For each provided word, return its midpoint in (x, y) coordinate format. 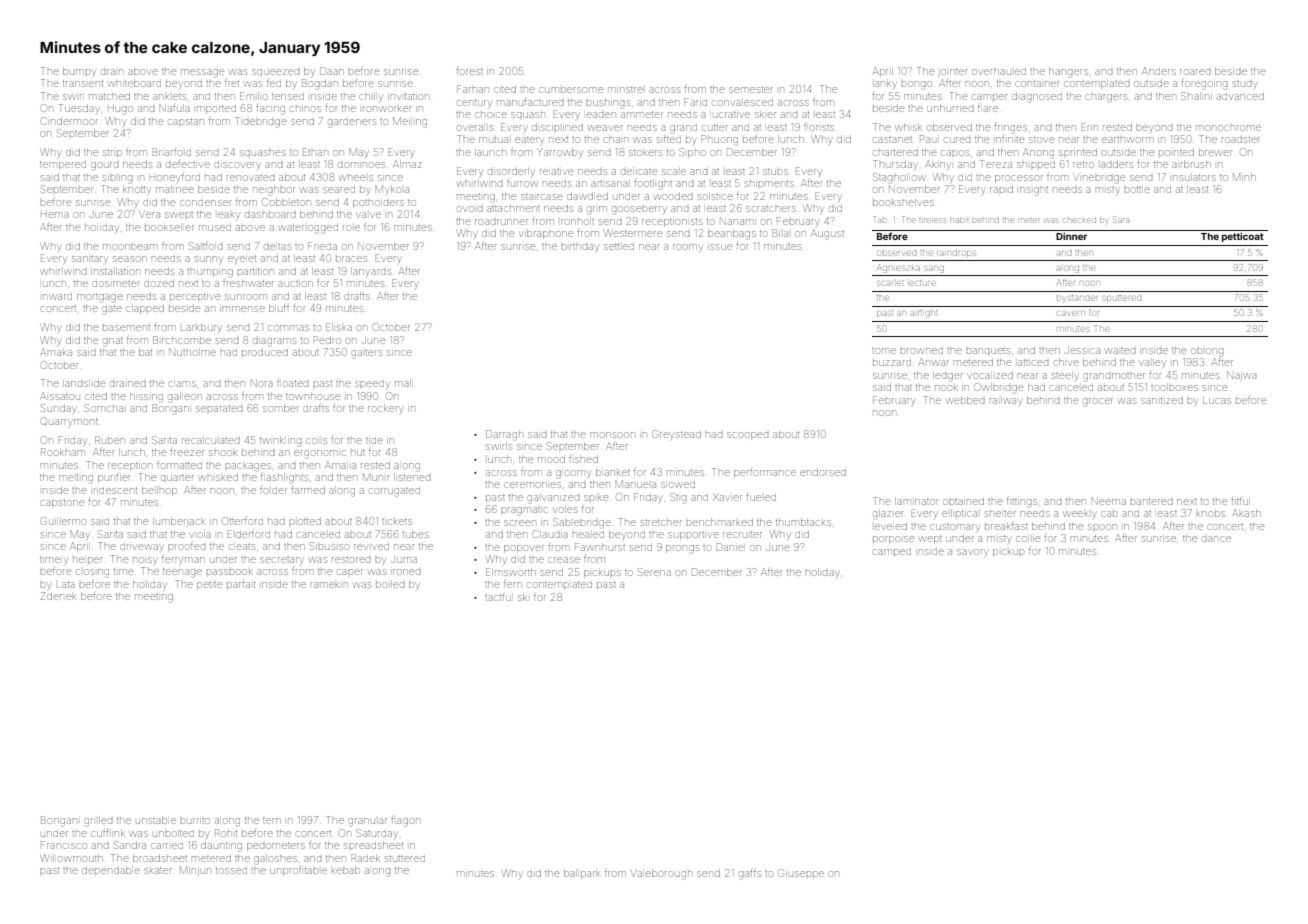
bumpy (79, 72)
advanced (1240, 96)
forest (469, 71)
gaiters (366, 354)
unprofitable (298, 872)
